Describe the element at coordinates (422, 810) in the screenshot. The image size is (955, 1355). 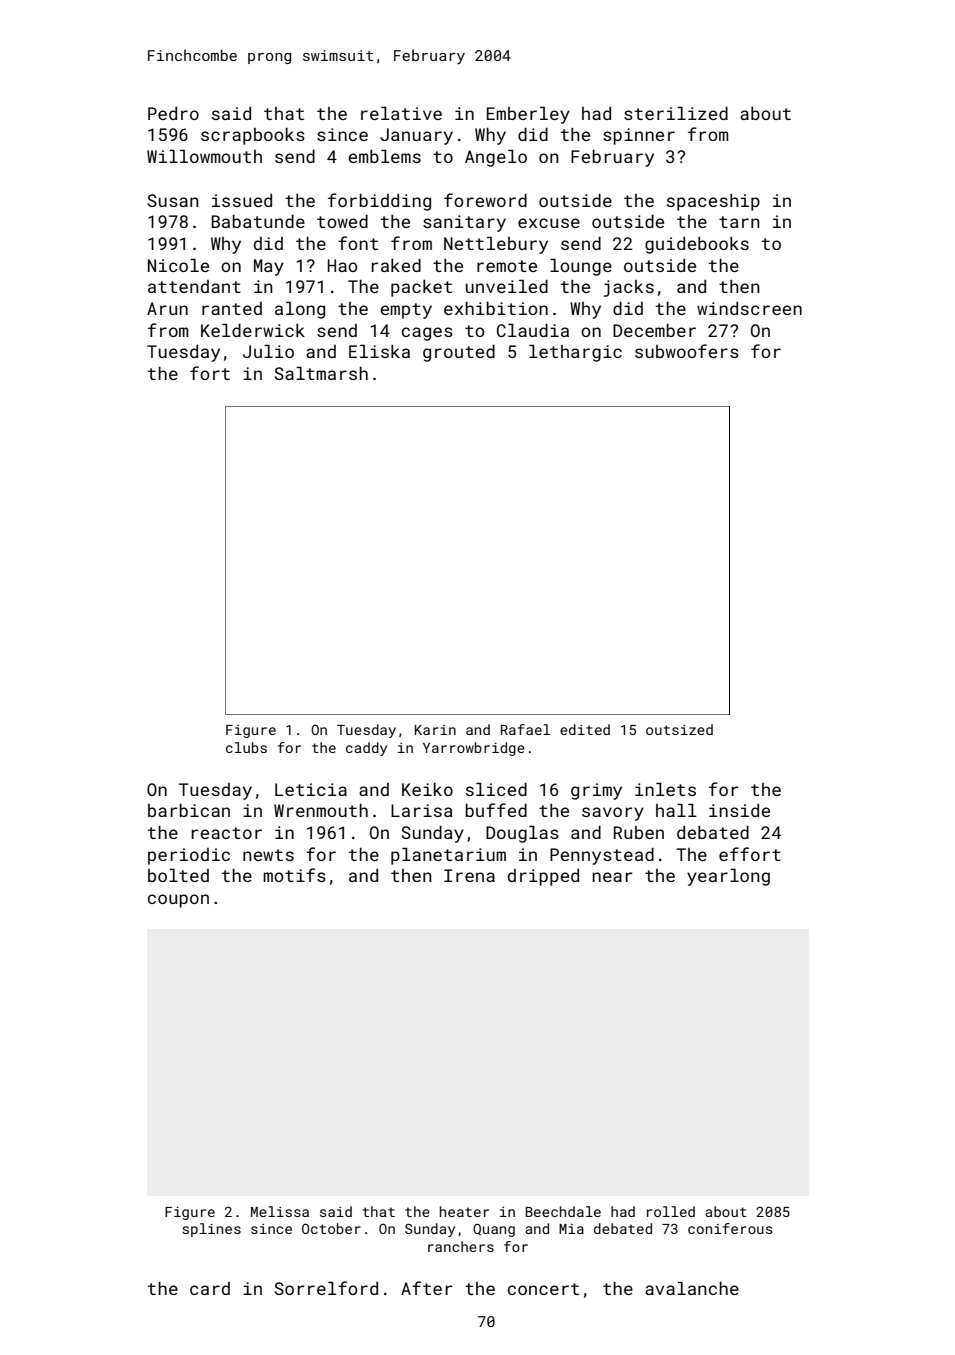
I see `Larisa` at that location.
